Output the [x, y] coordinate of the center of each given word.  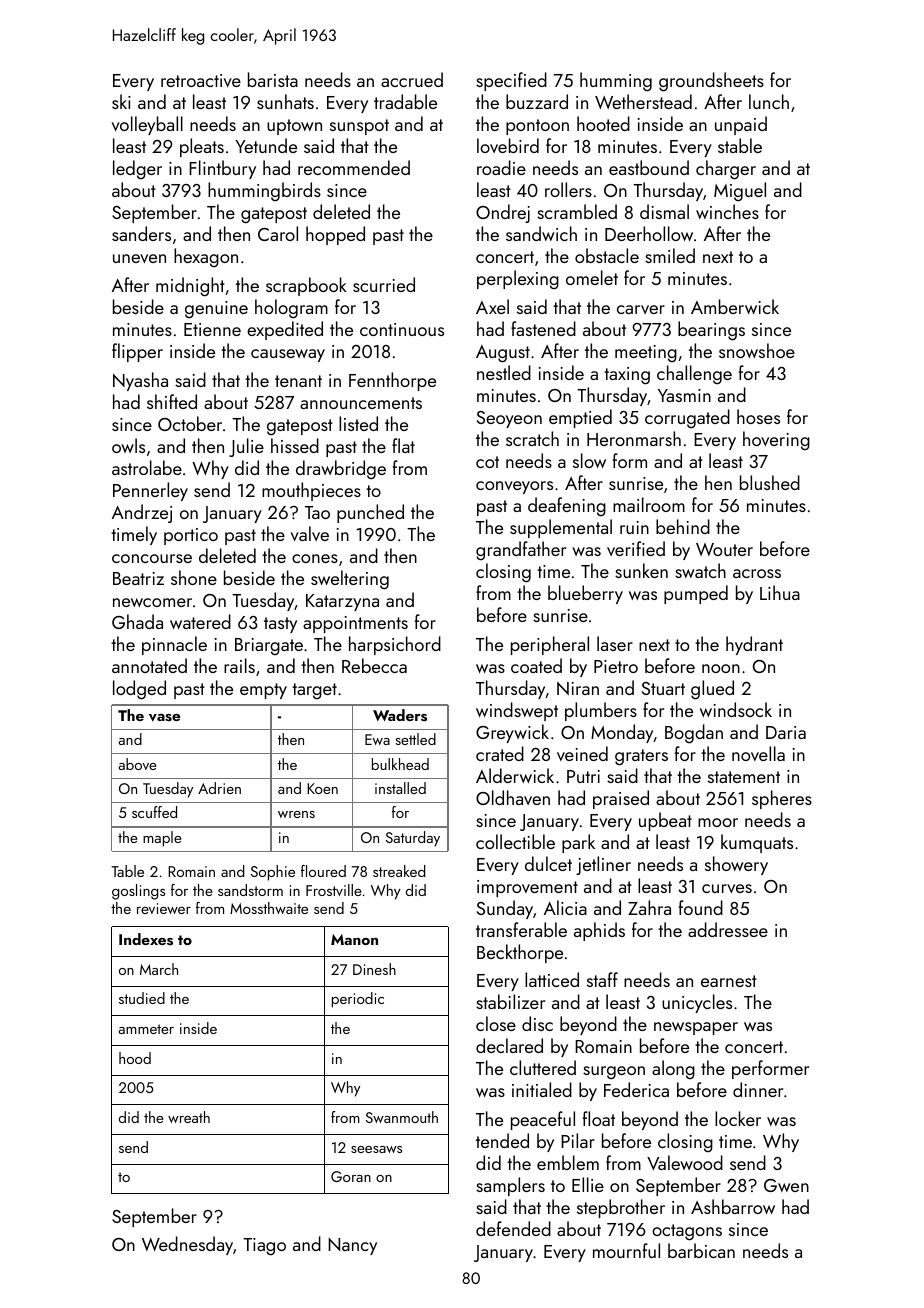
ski [121, 101]
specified [511, 81]
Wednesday [187, 1245]
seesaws [376, 1149]
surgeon [614, 1073]
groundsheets [711, 82]
